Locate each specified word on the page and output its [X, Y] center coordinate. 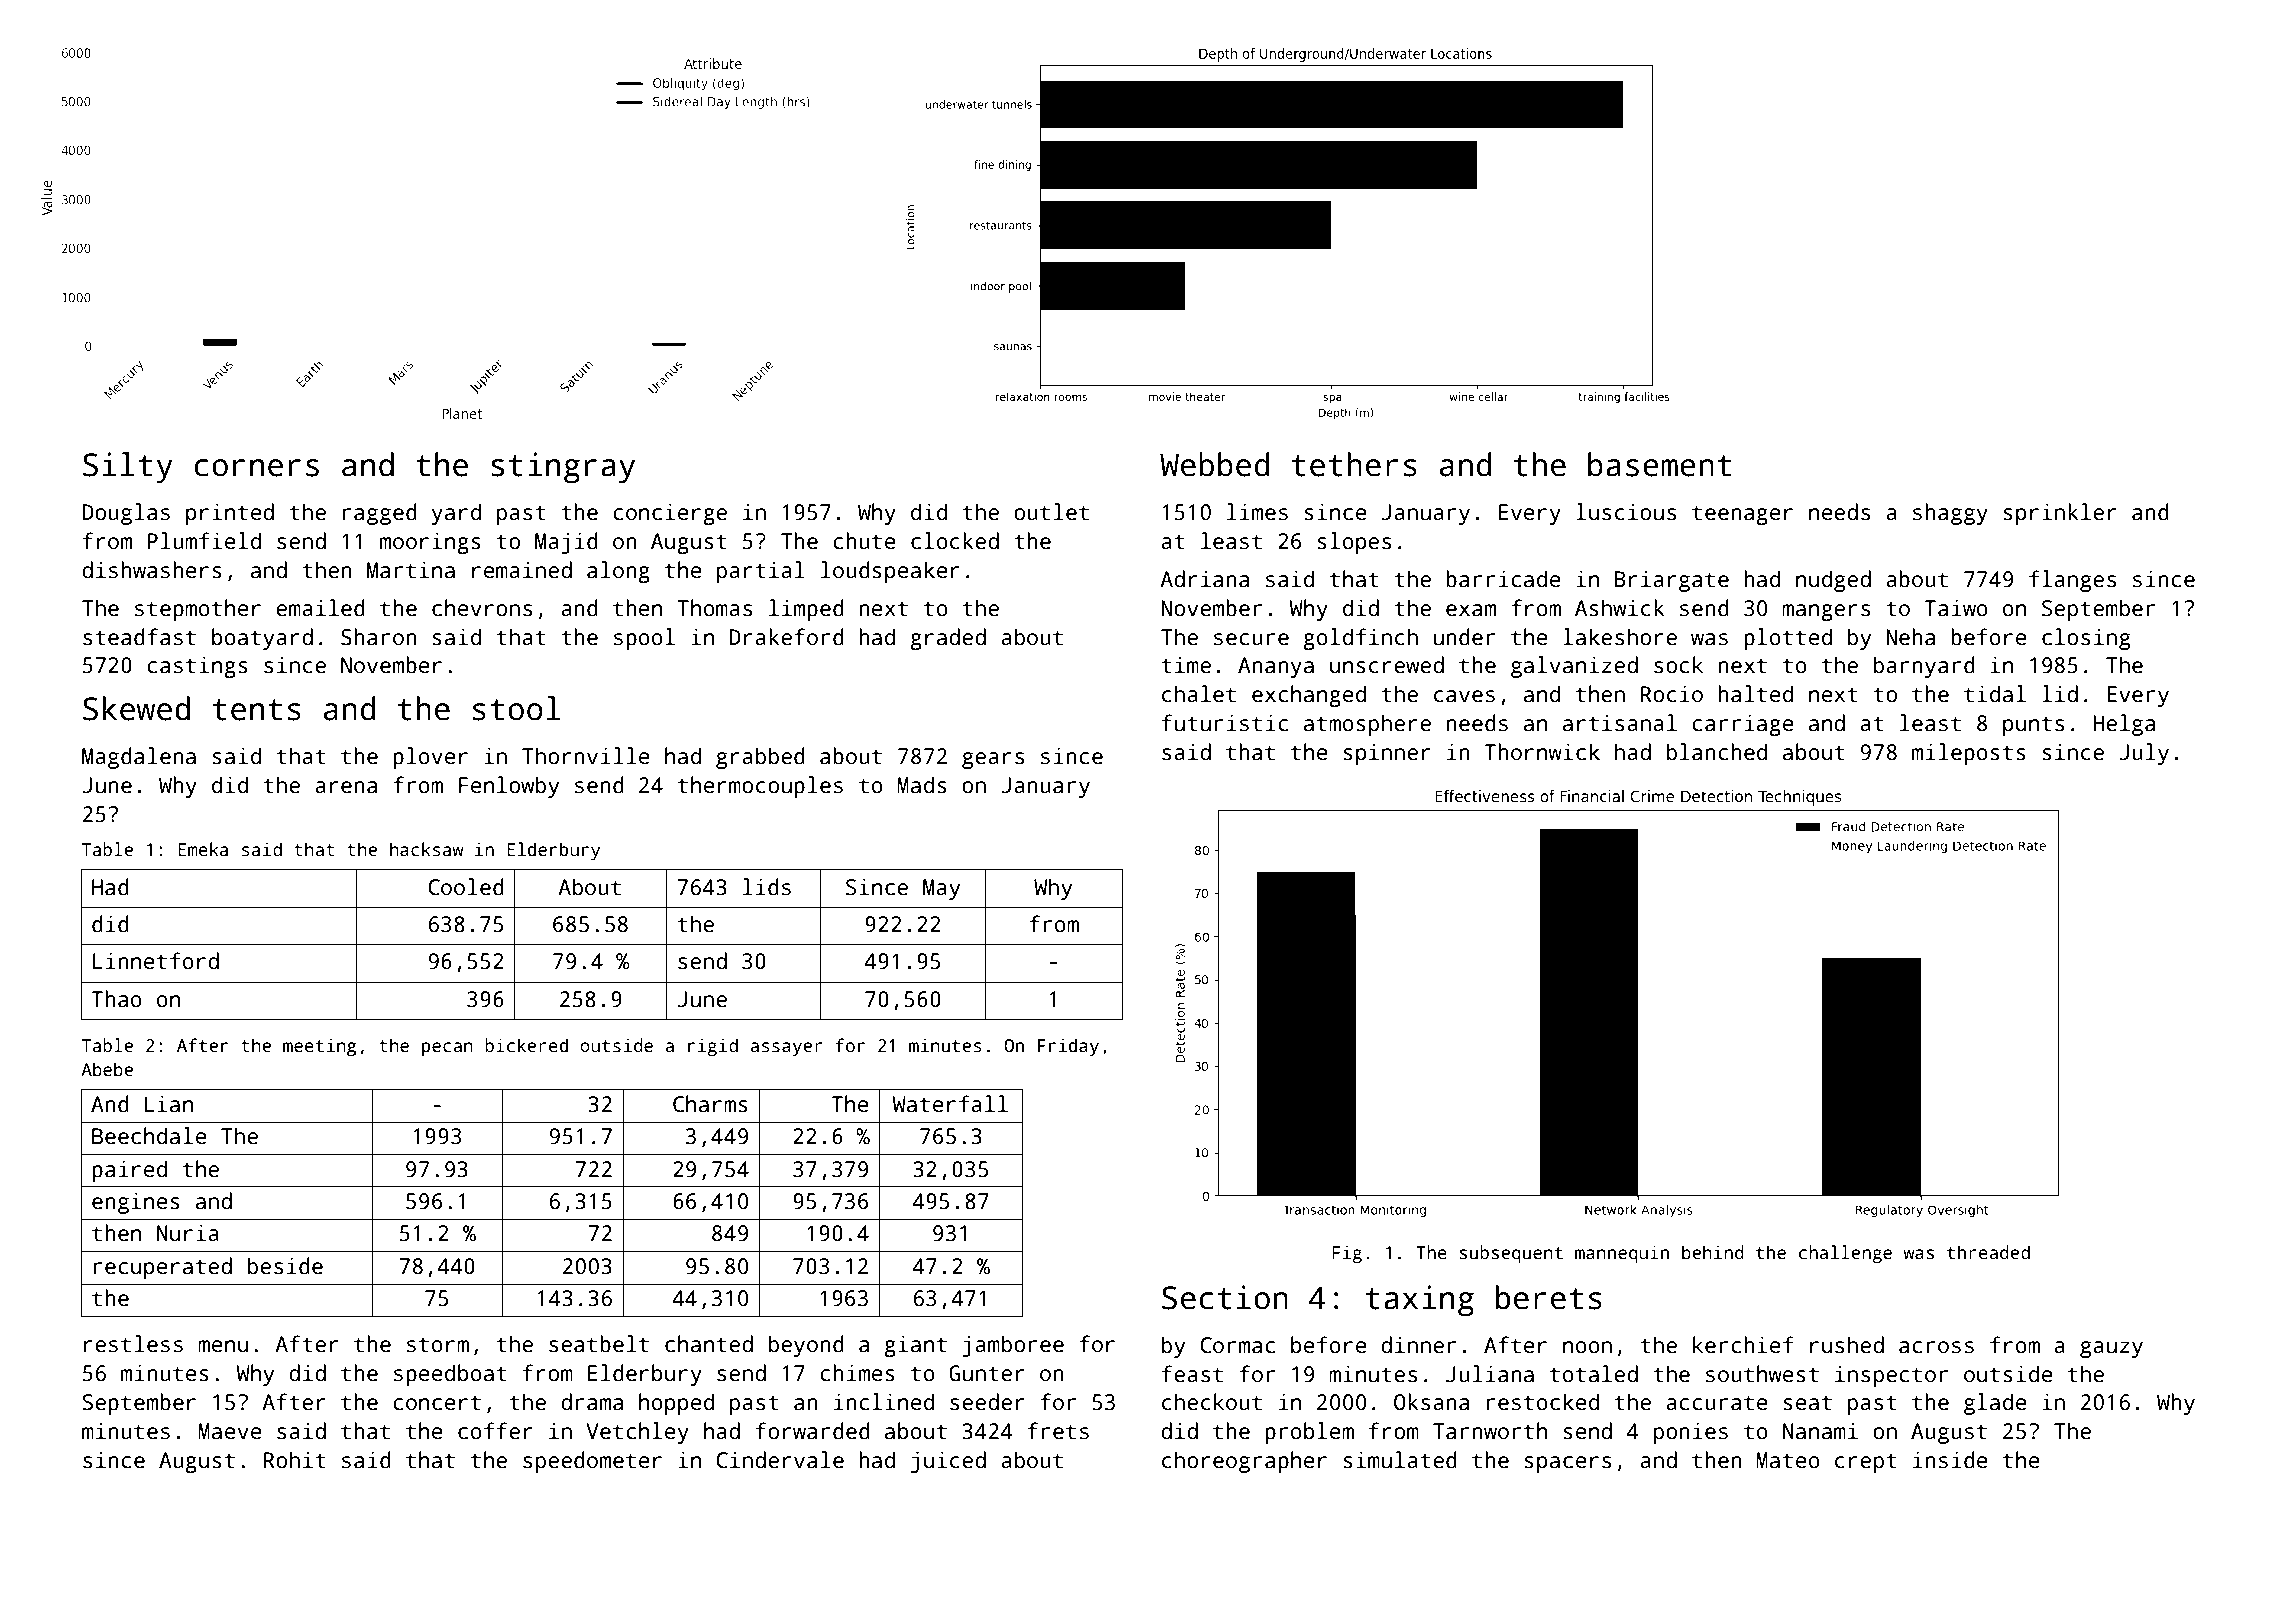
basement [1659, 464]
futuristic [1225, 723]
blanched [1717, 752]
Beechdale [149, 1136]
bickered [526, 1045]
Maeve [230, 1431]
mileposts [1969, 754]
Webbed [1214, 464]
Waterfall [950, 1104]
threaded [1988, 1252]
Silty [128, 467]
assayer [787, 1049]
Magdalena [139, 758]
